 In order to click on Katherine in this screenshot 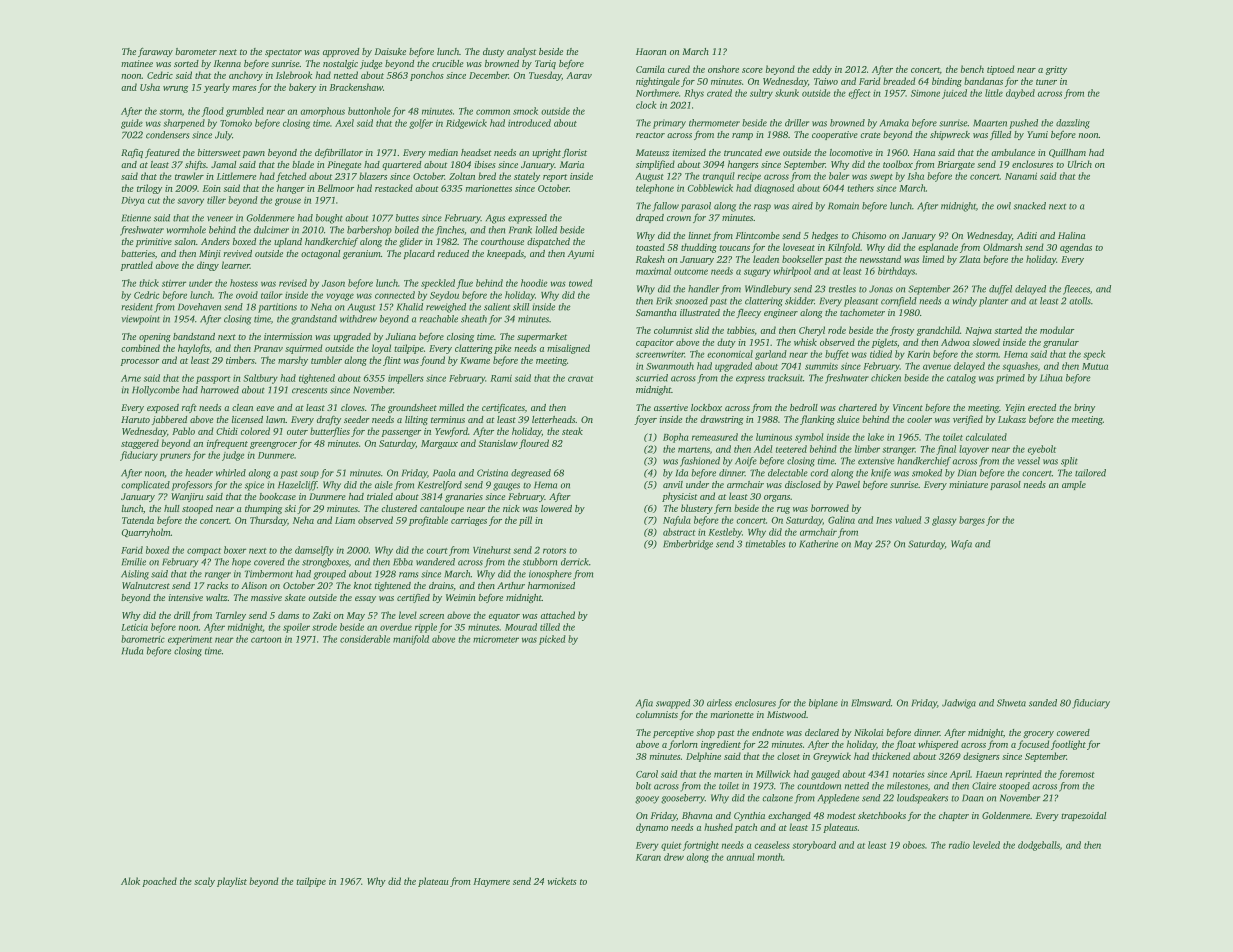, I will do `click(818, 544)`.
